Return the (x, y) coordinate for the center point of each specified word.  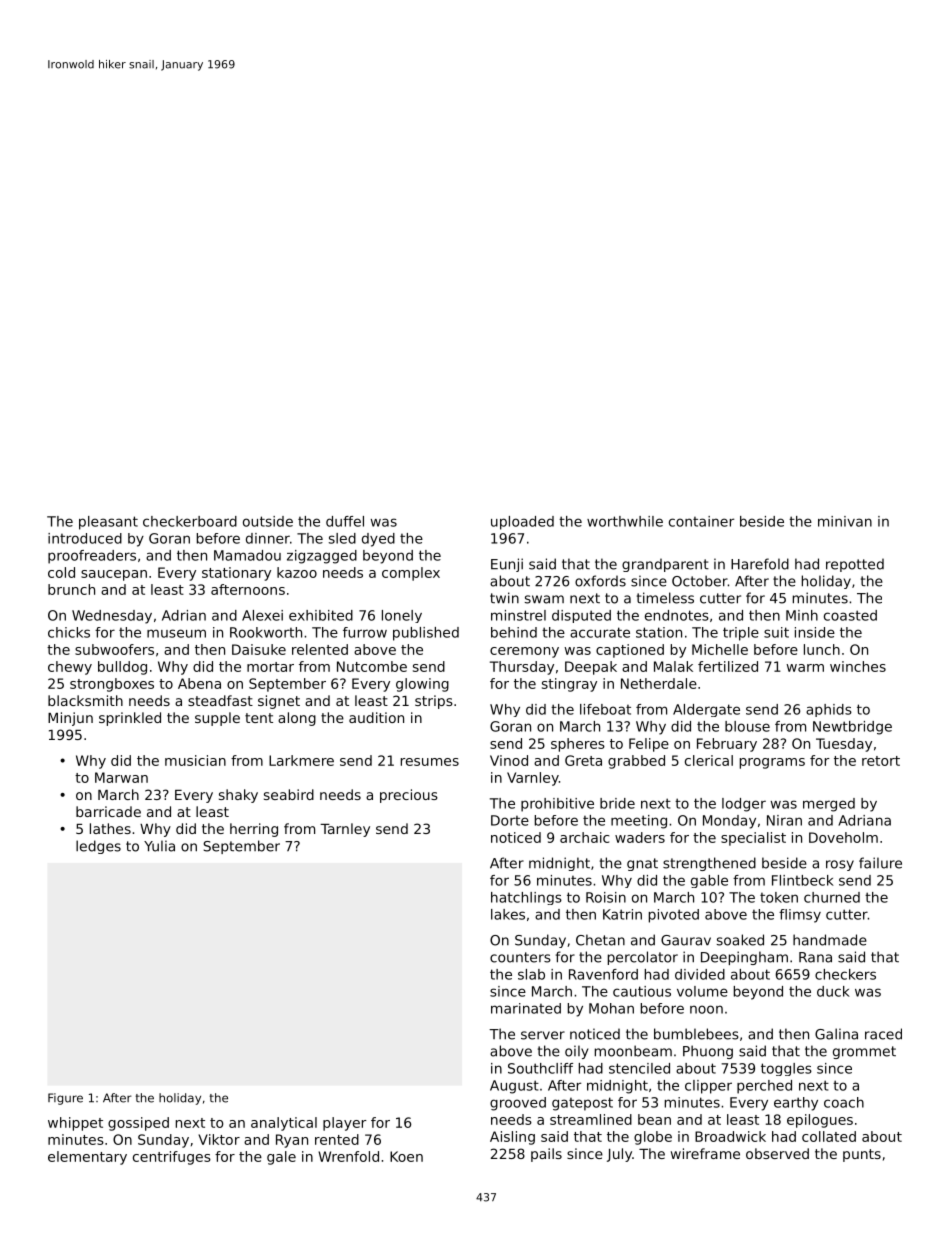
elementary (87, 1158)
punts (862, 1155)
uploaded (522, 523)
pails (546, 1155)
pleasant (108, 523)
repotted (855, 565)
